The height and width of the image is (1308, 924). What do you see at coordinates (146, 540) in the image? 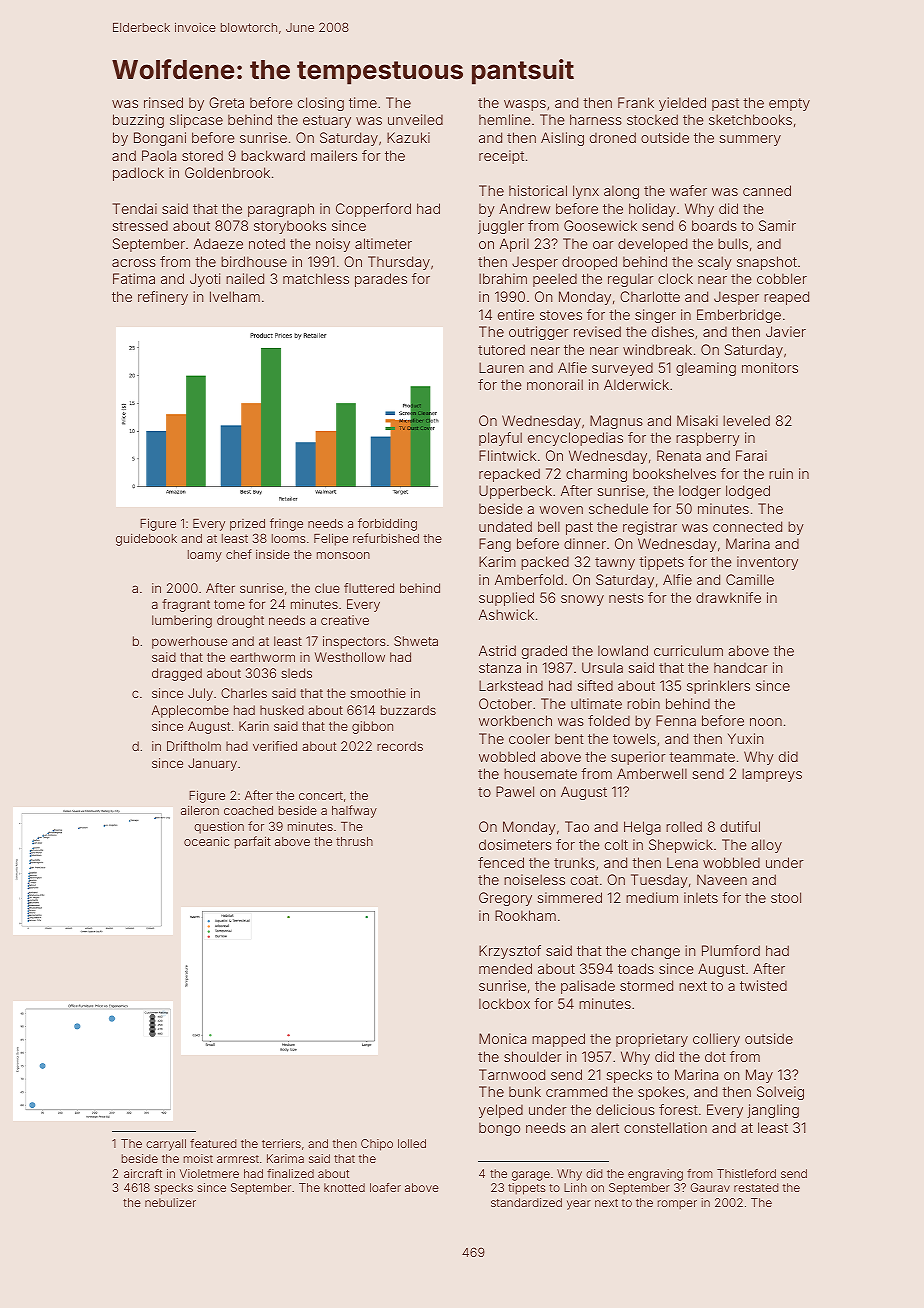
I see `guidebook` at bounding box center [146, 540].
